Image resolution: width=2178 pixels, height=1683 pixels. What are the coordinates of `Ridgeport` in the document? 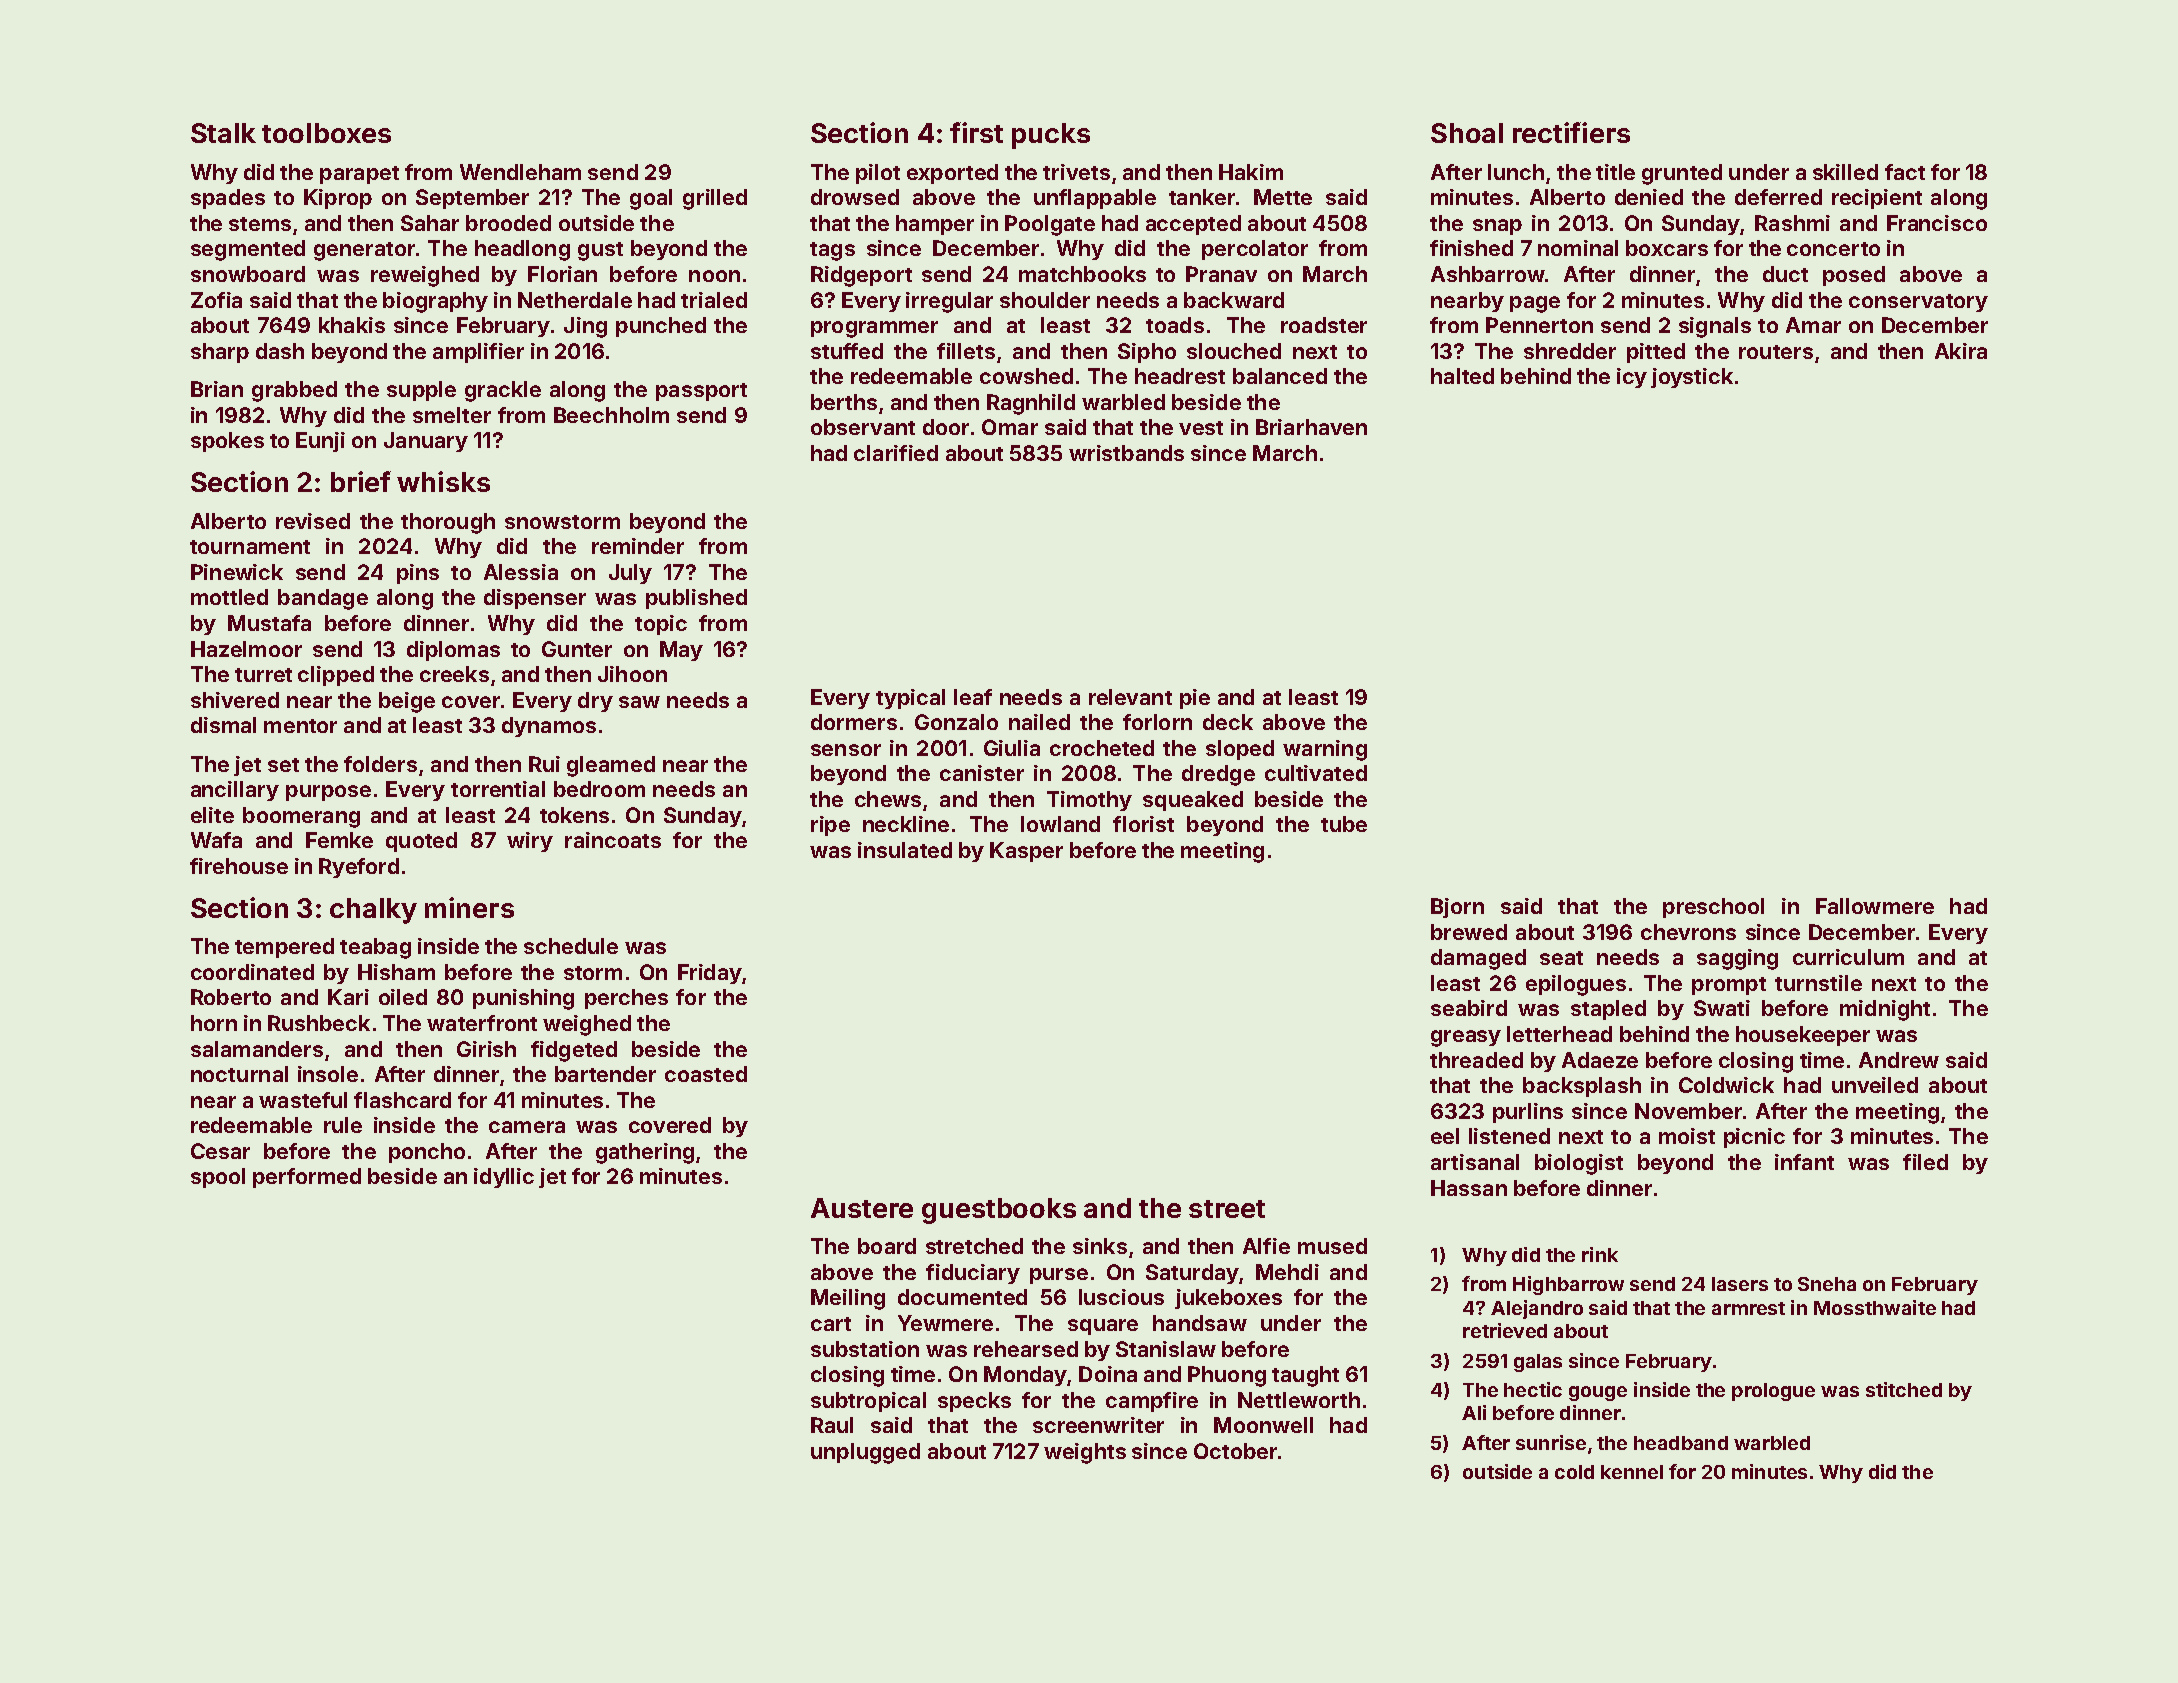 It's located at (861, 276).
